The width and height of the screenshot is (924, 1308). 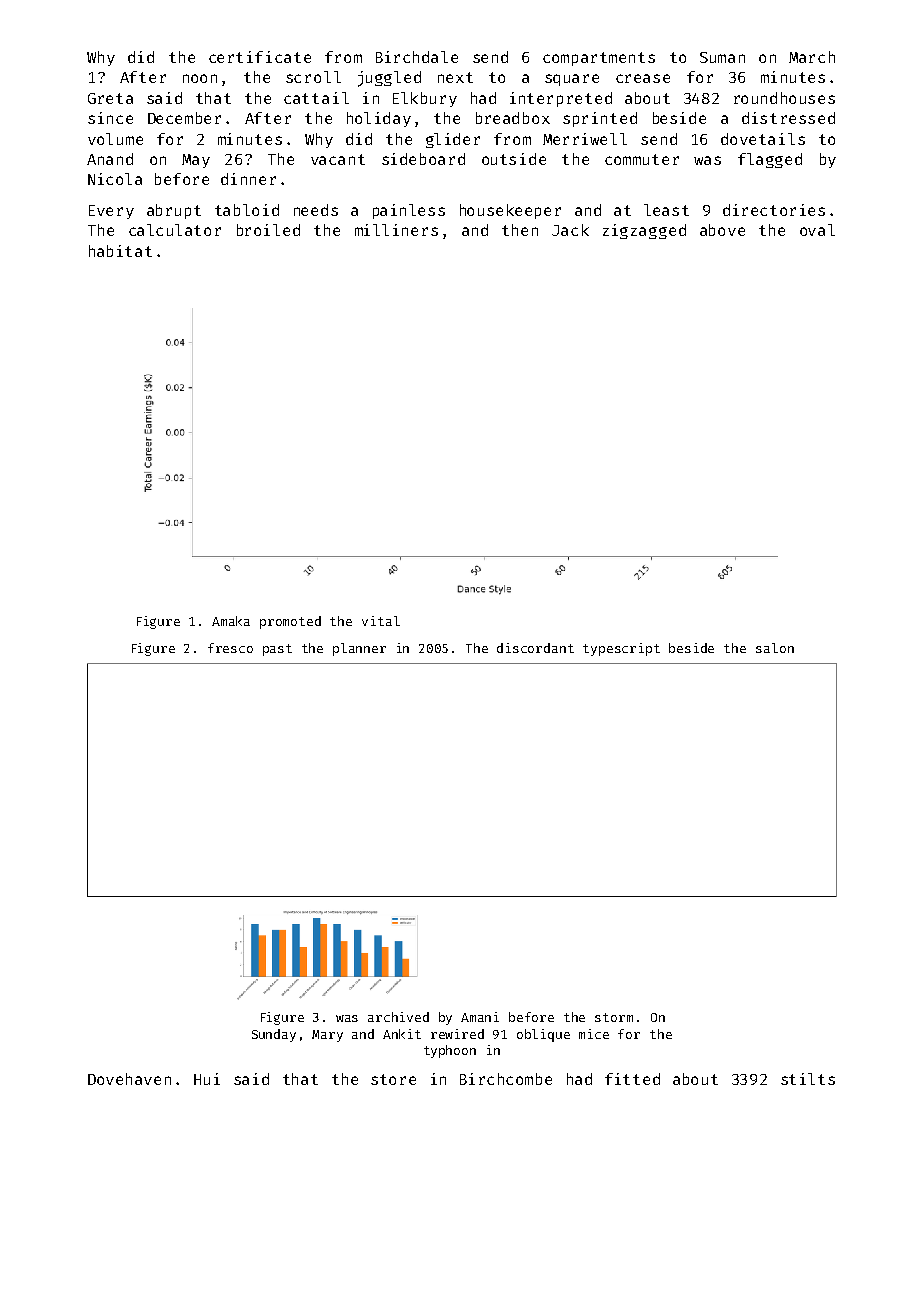 What do you see at coordinates (763, 139) in the screenshot?
I see `dovetails` at bounding box center [763, 139].
